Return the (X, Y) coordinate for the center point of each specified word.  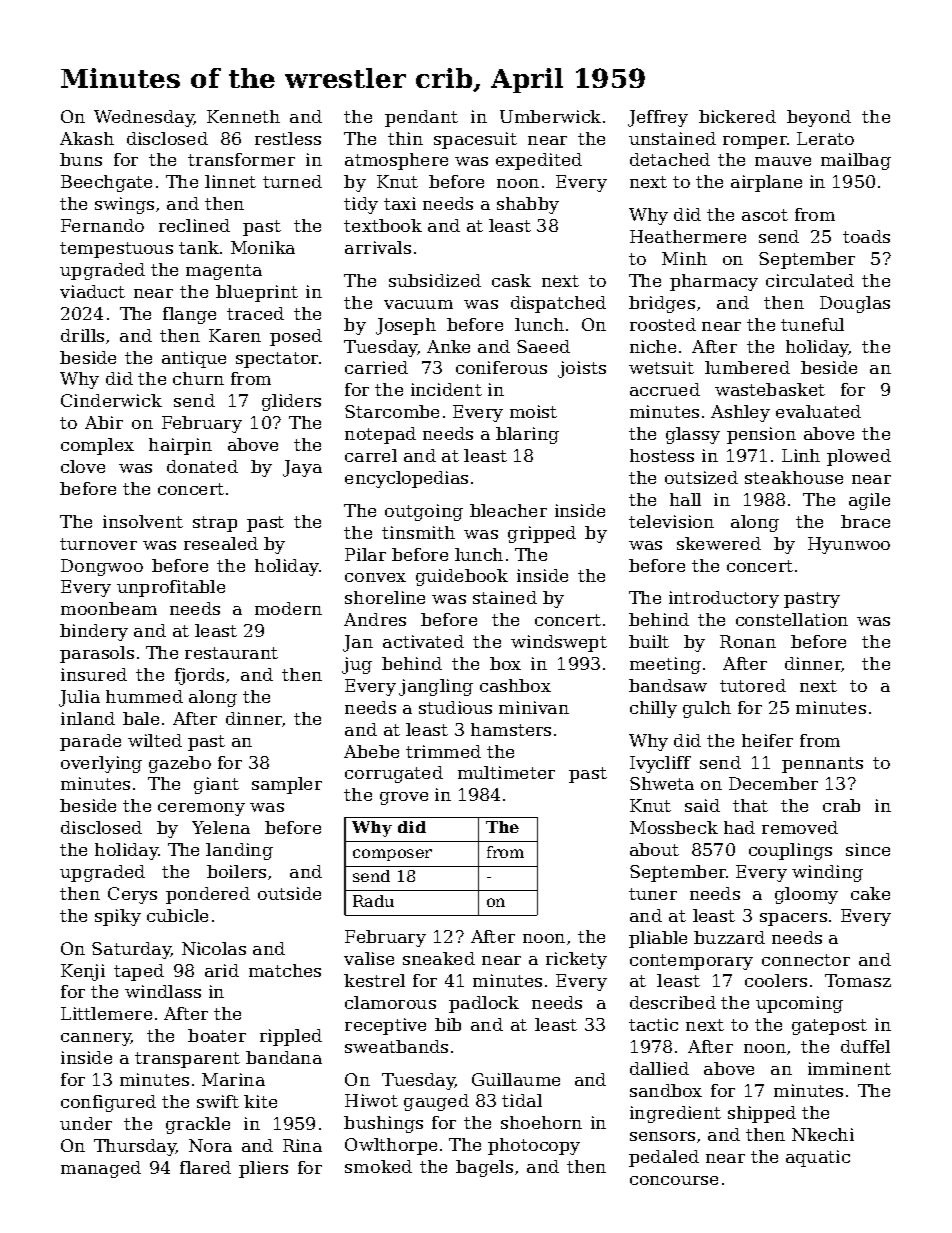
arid (222, 970)
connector (806, 960)
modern (288, 608)
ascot (765, 215)
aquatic (818, 1158)
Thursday (135, 1147)
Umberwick (550, 116)
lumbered (747, 367)
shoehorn (541, 1122)
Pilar (365, 554)
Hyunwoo (849, 545)
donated (202, 466)
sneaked (439, 958)
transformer (241, 159)
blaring (527, 435)
